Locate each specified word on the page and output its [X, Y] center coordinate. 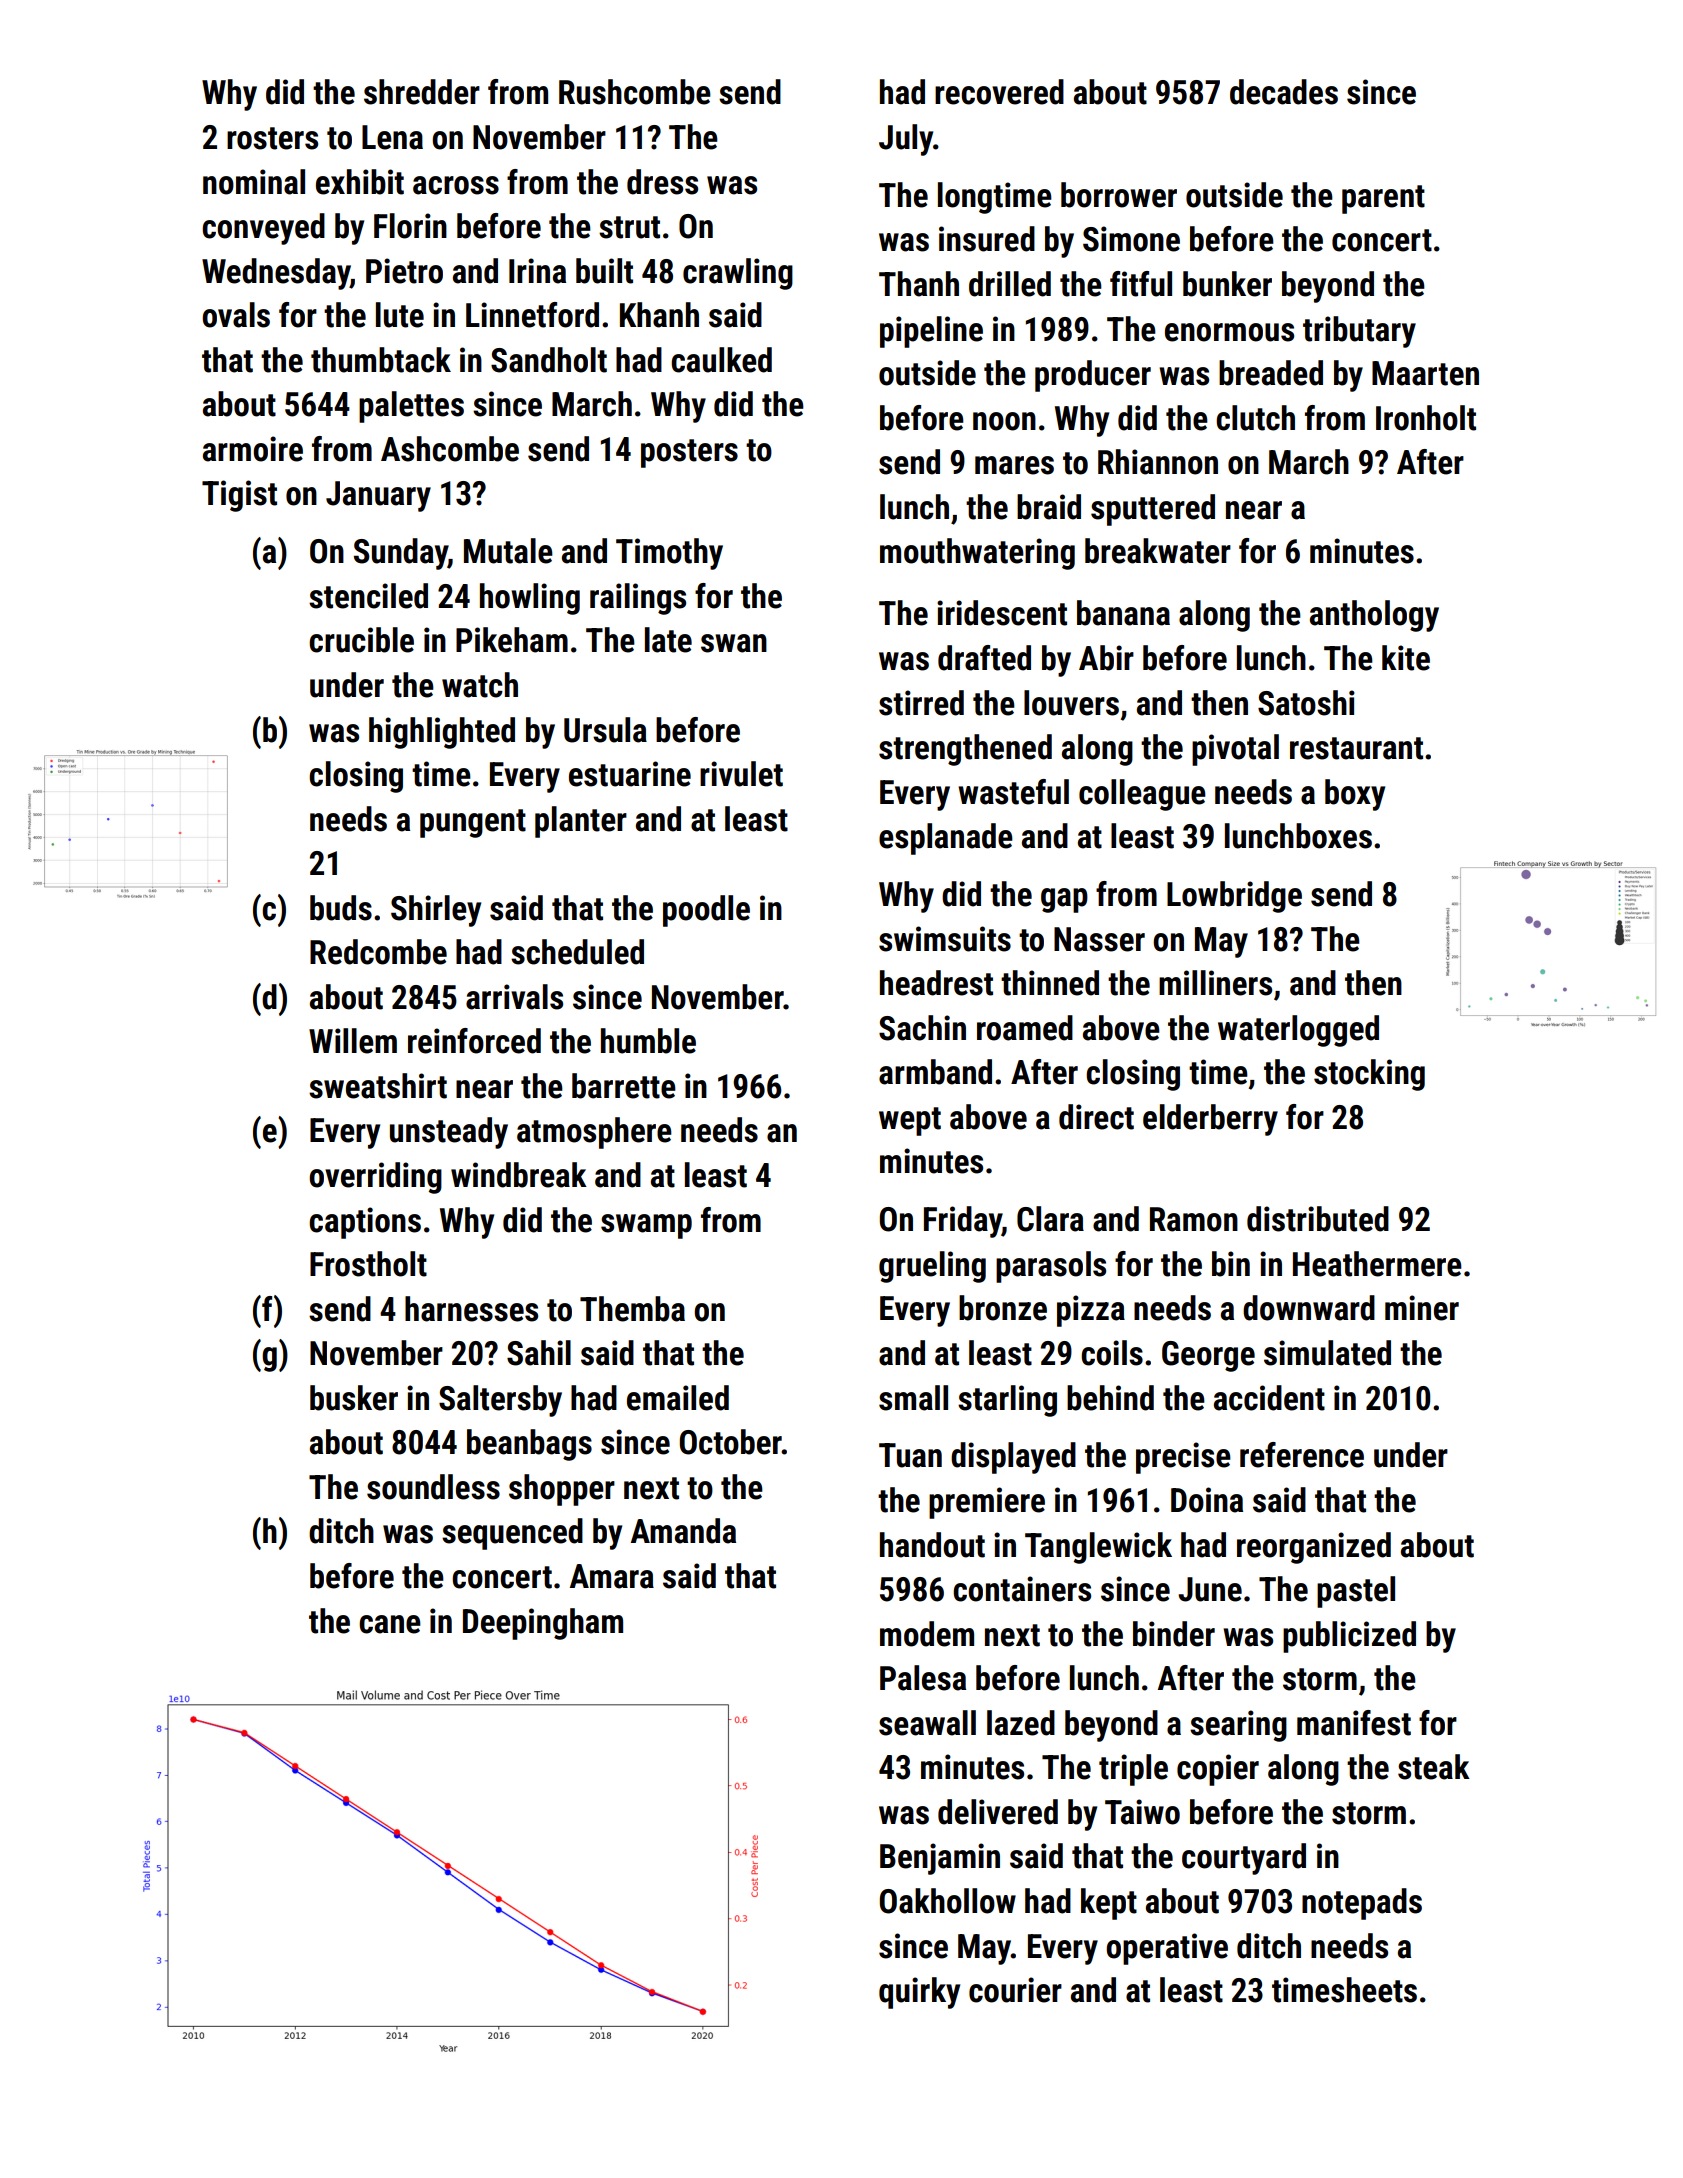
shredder [422, 92]
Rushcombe [635, 92]
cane [390, 1624]
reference [1302, 1455]
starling [1007, 1401]
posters [689, 453]
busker [354, 1398]
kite [1406, 658]
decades [1284, 92]
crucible [361, 640]
